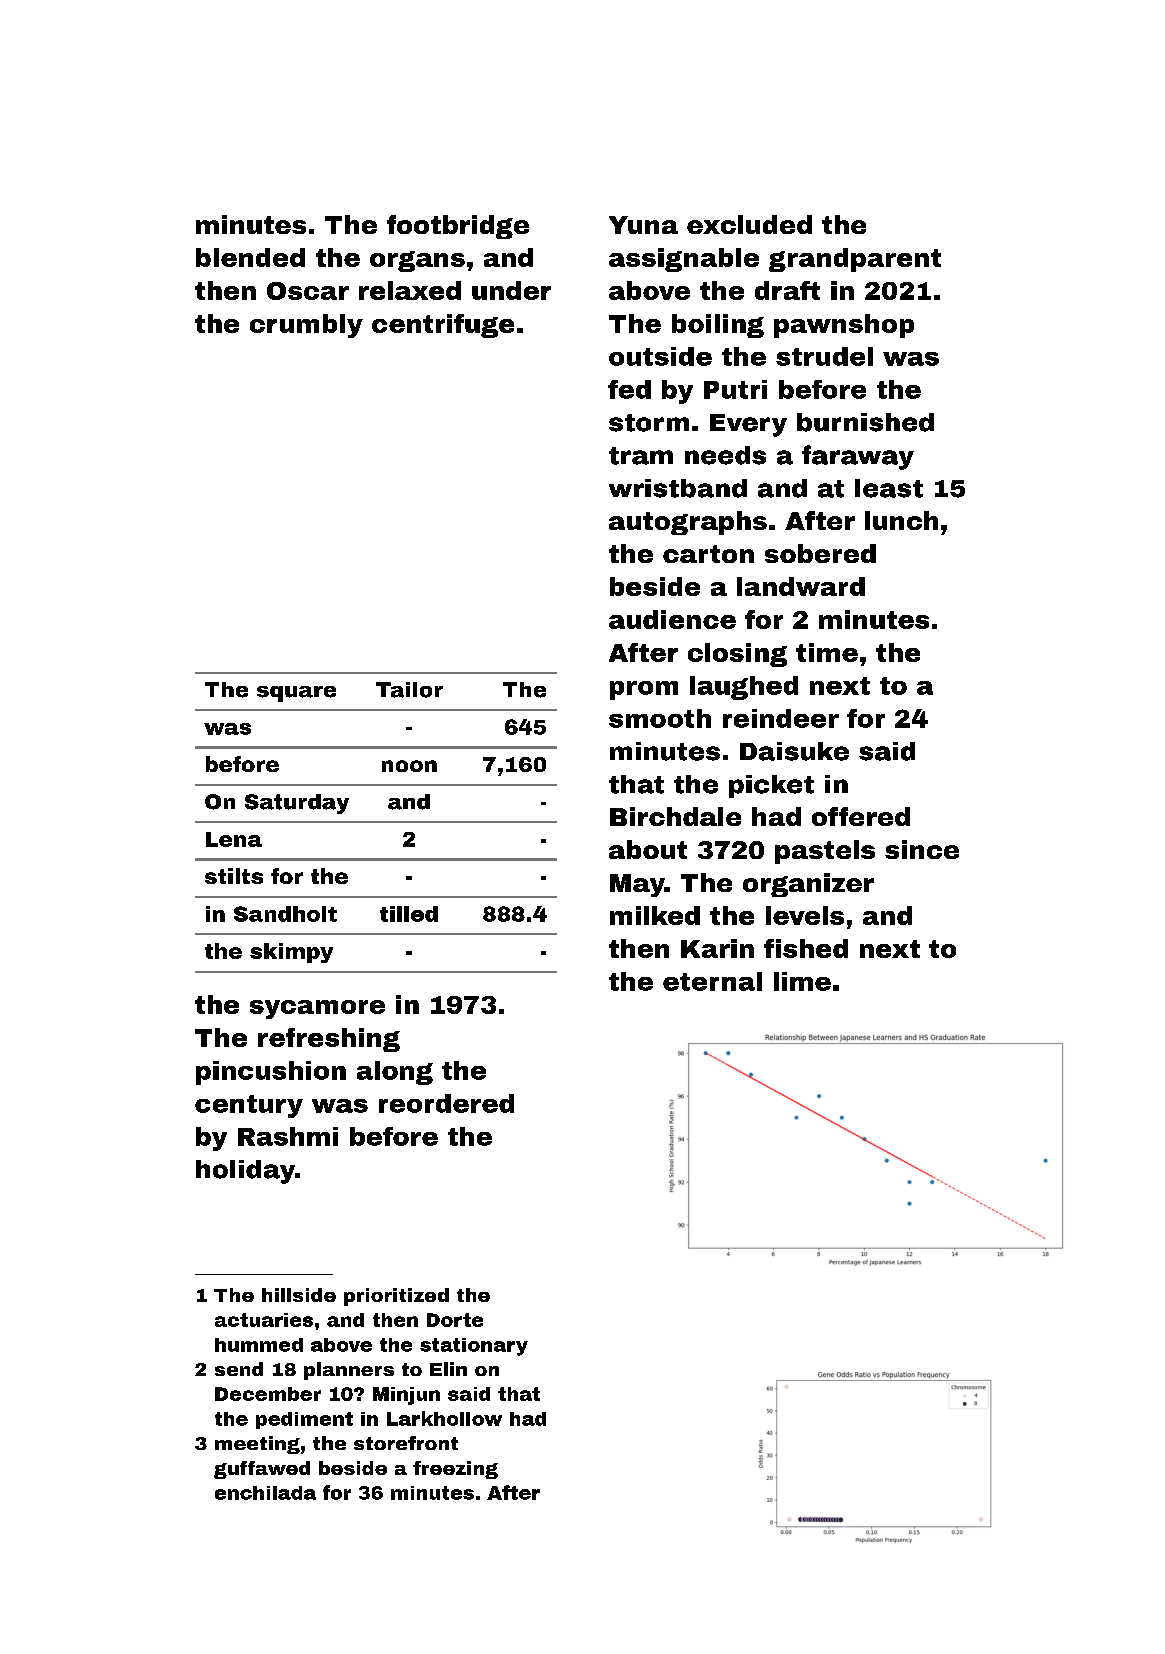 The height and width of the image is (1654, 1165). What do you see at coordinates (861, 816) in the image?
I see `offered` at bounding box center [861, 816].
